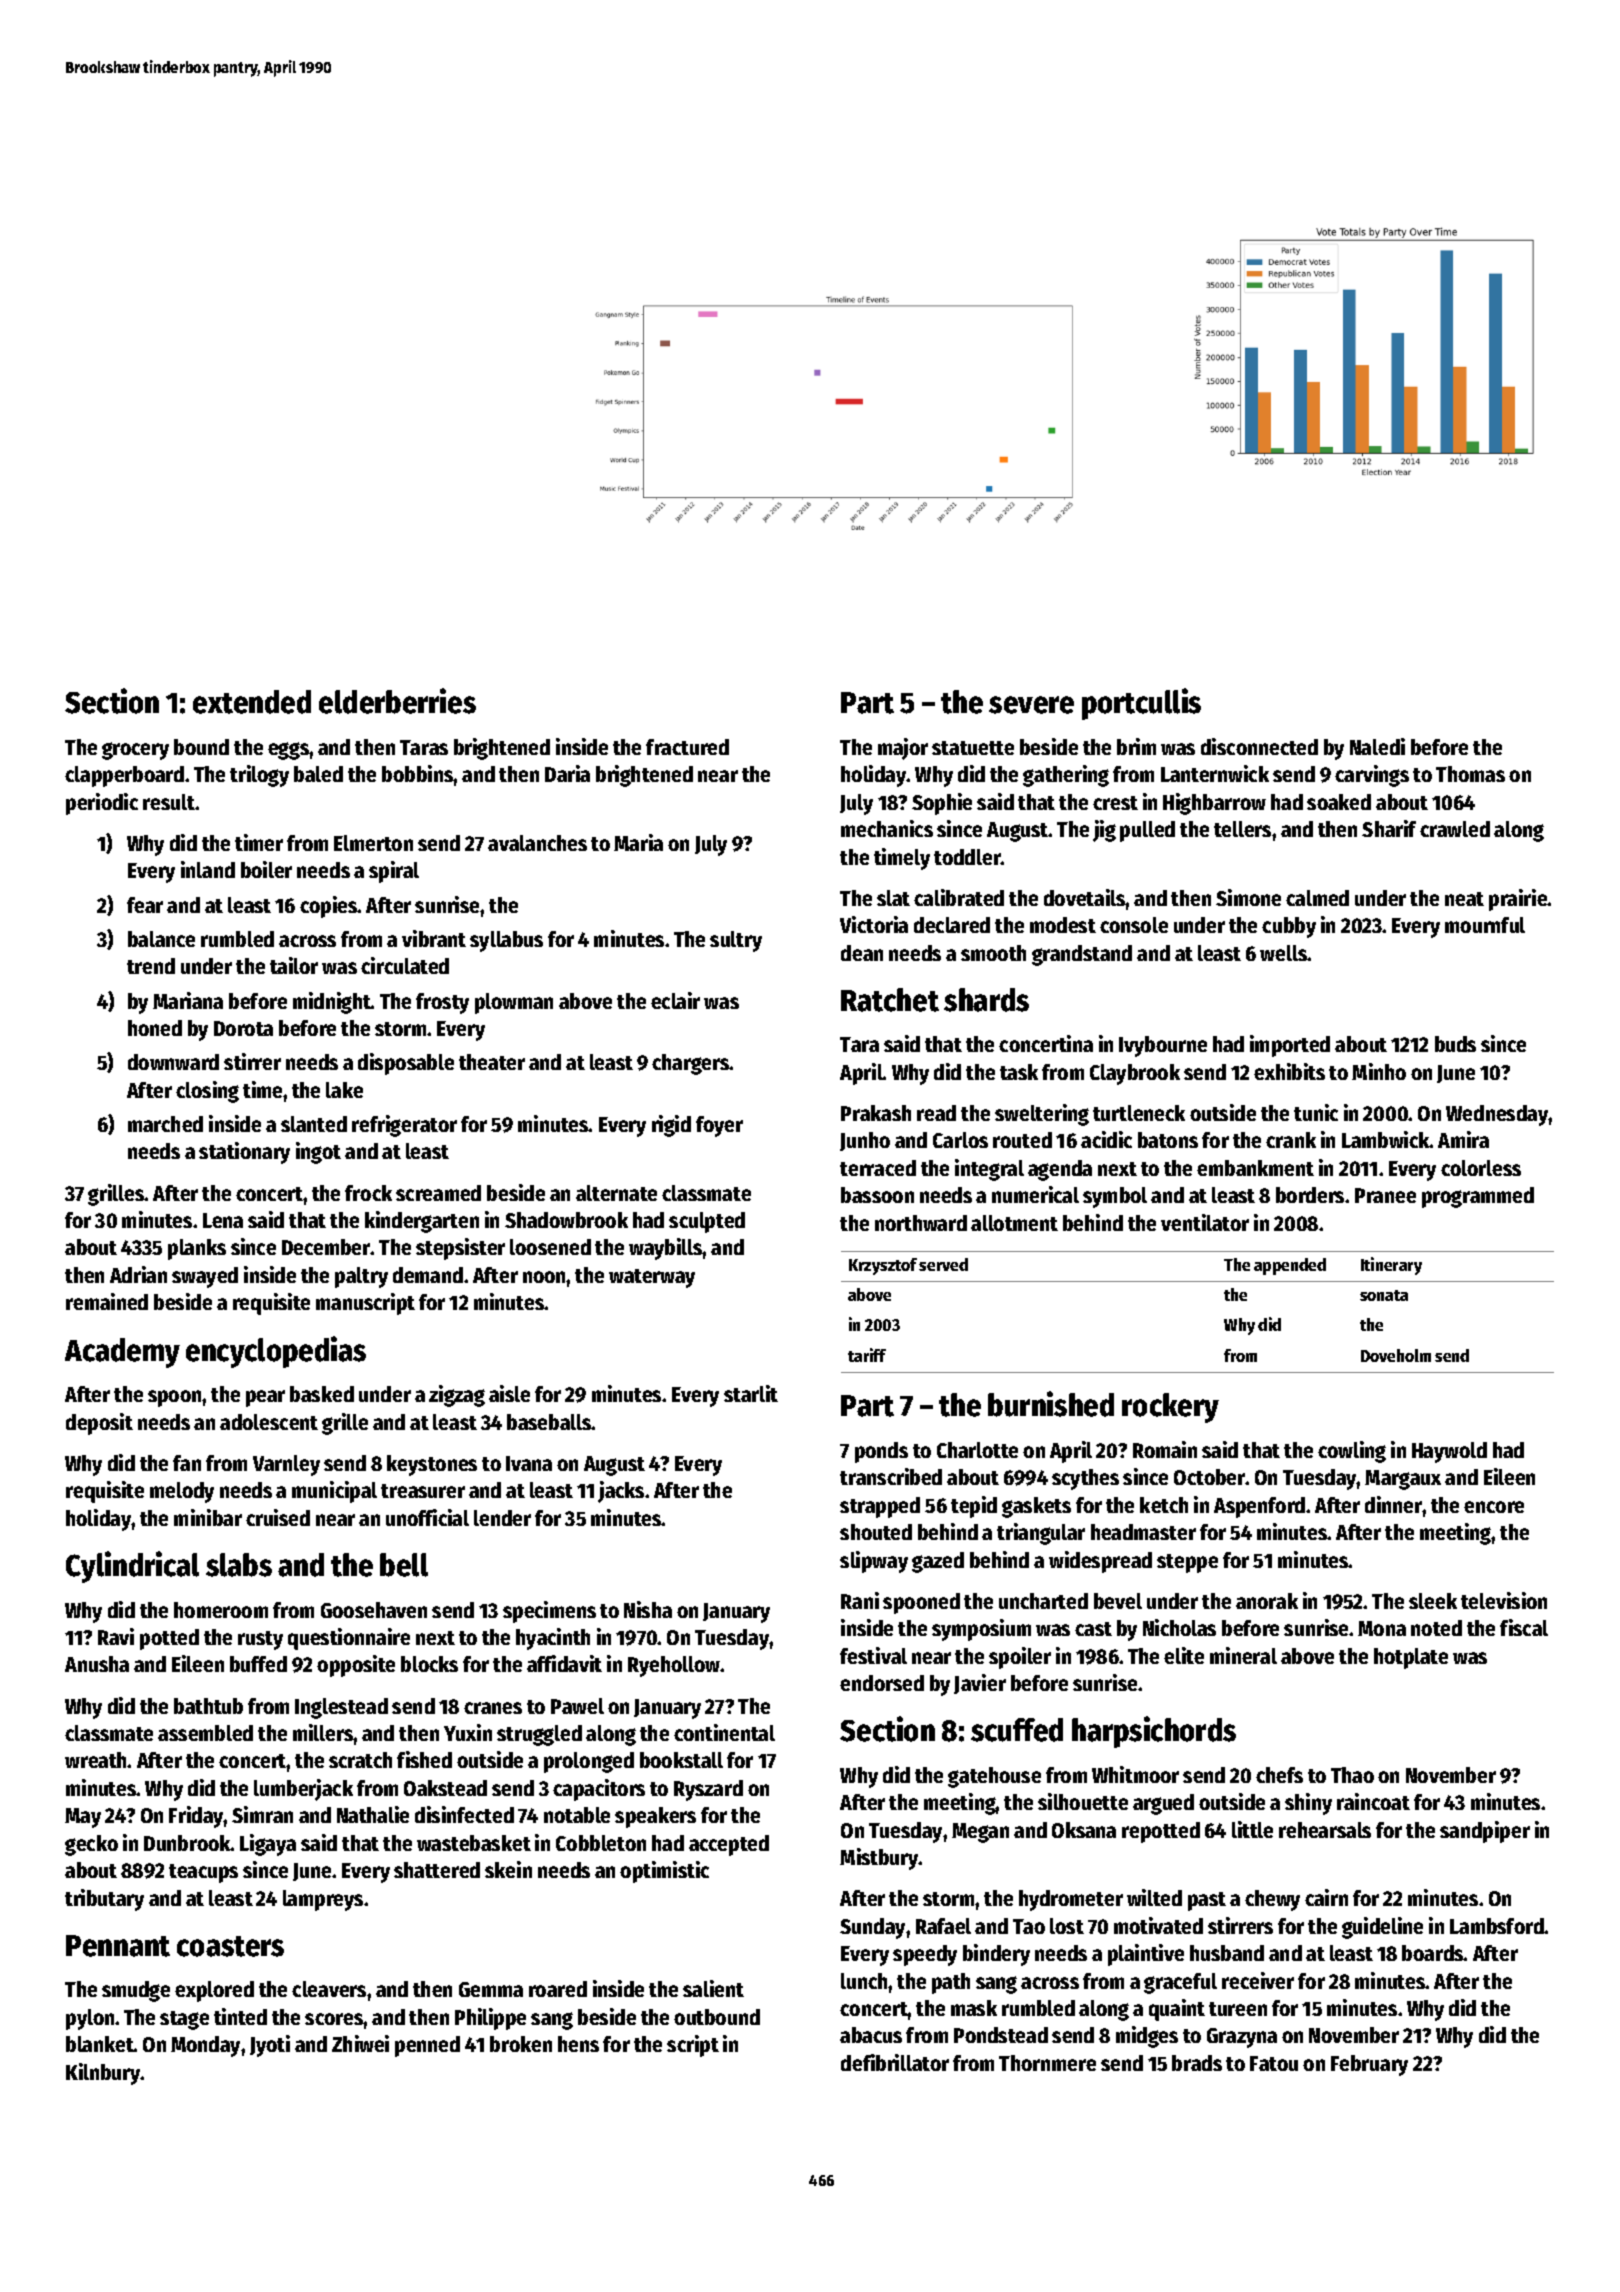  What do you see at coordinates (1170, 1408) in the document?
I see `rockery` at bounding box center [1170, 1408].
